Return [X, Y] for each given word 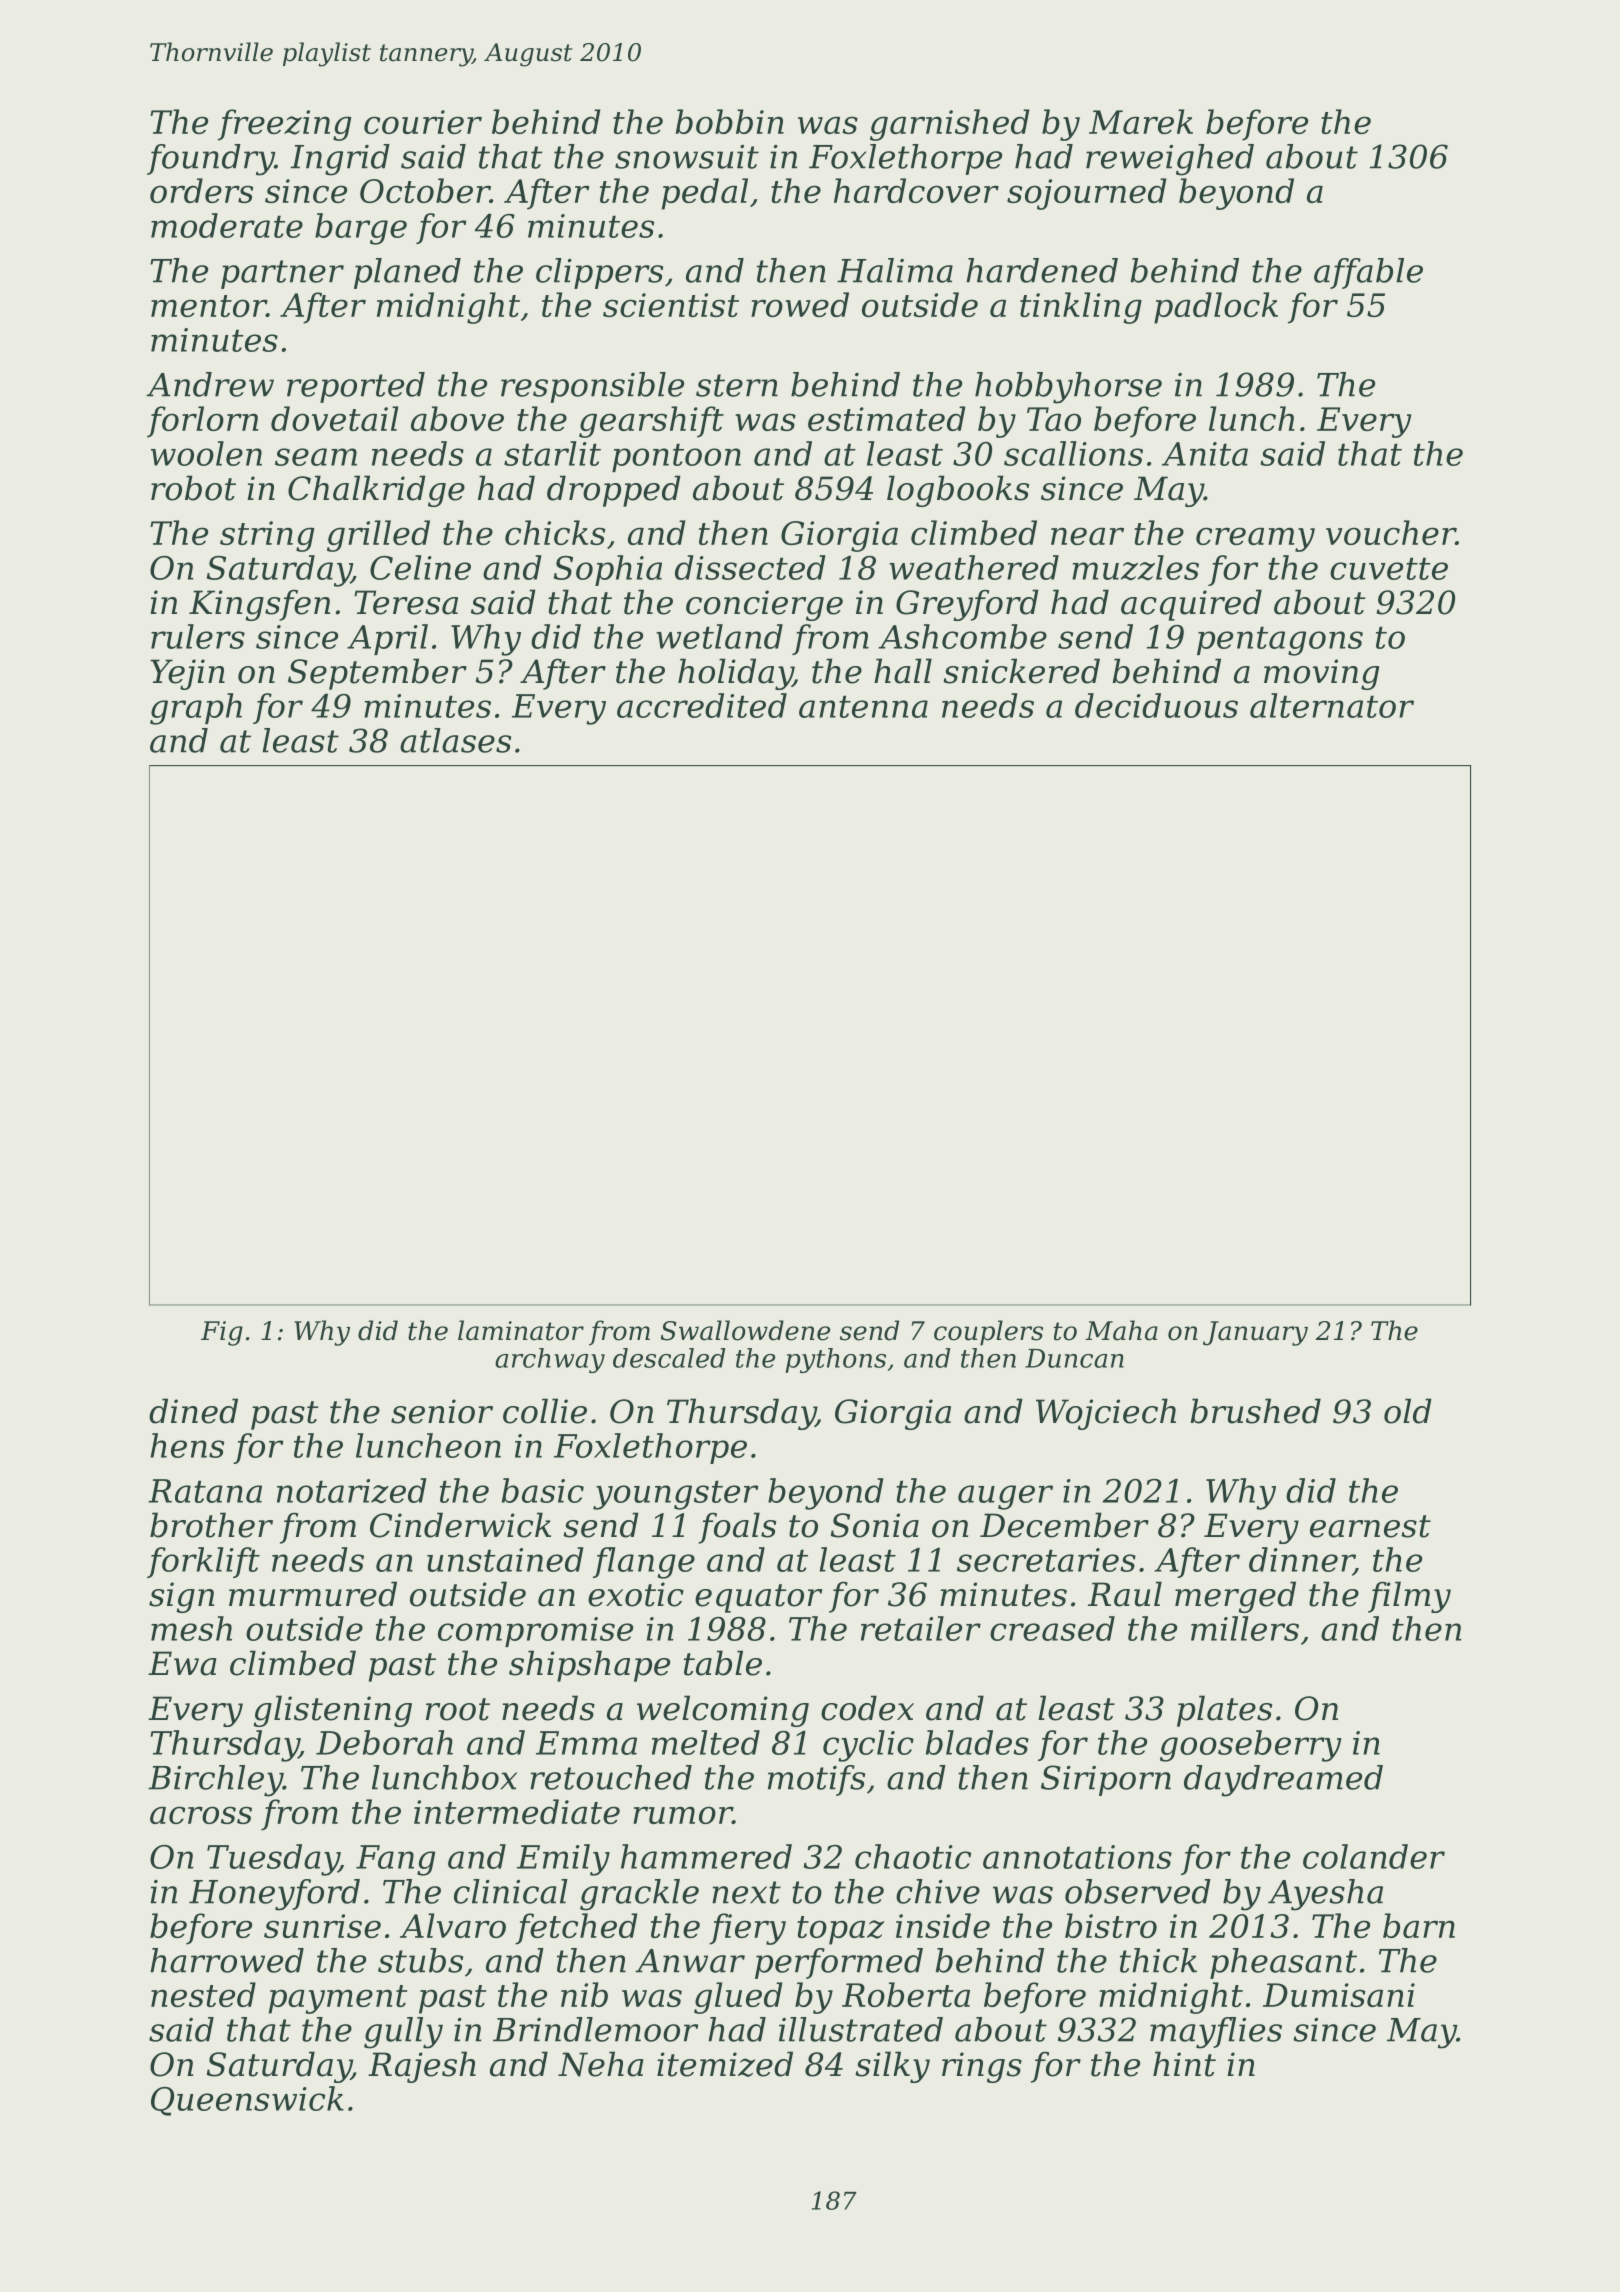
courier [423, 122]
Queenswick [247, 2101]
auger [1005, 1497]
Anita [1205, 454]
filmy [1409, 1597]
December [1064, 1525]
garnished [949, 125]
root [458, 1709]
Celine [420, 567]
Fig [222, 1333]
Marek [1141, 121]
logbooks [958, 491]
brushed [1255, 1411]
